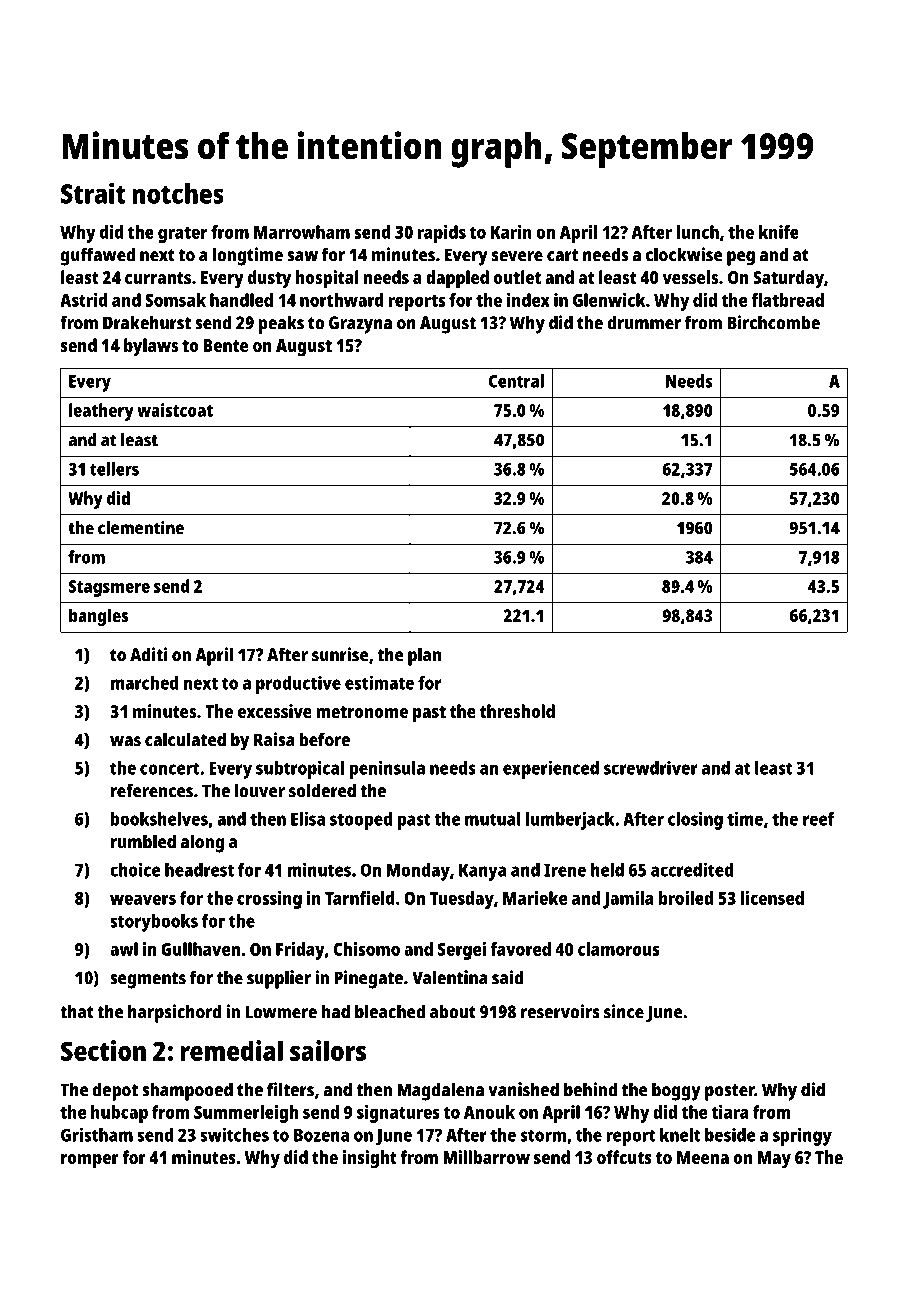 The height and width of the image is (1316, 908). What do you see at coordinates (517, 711) in the image?
I see `threshold` at bounding box center [517, 711].
